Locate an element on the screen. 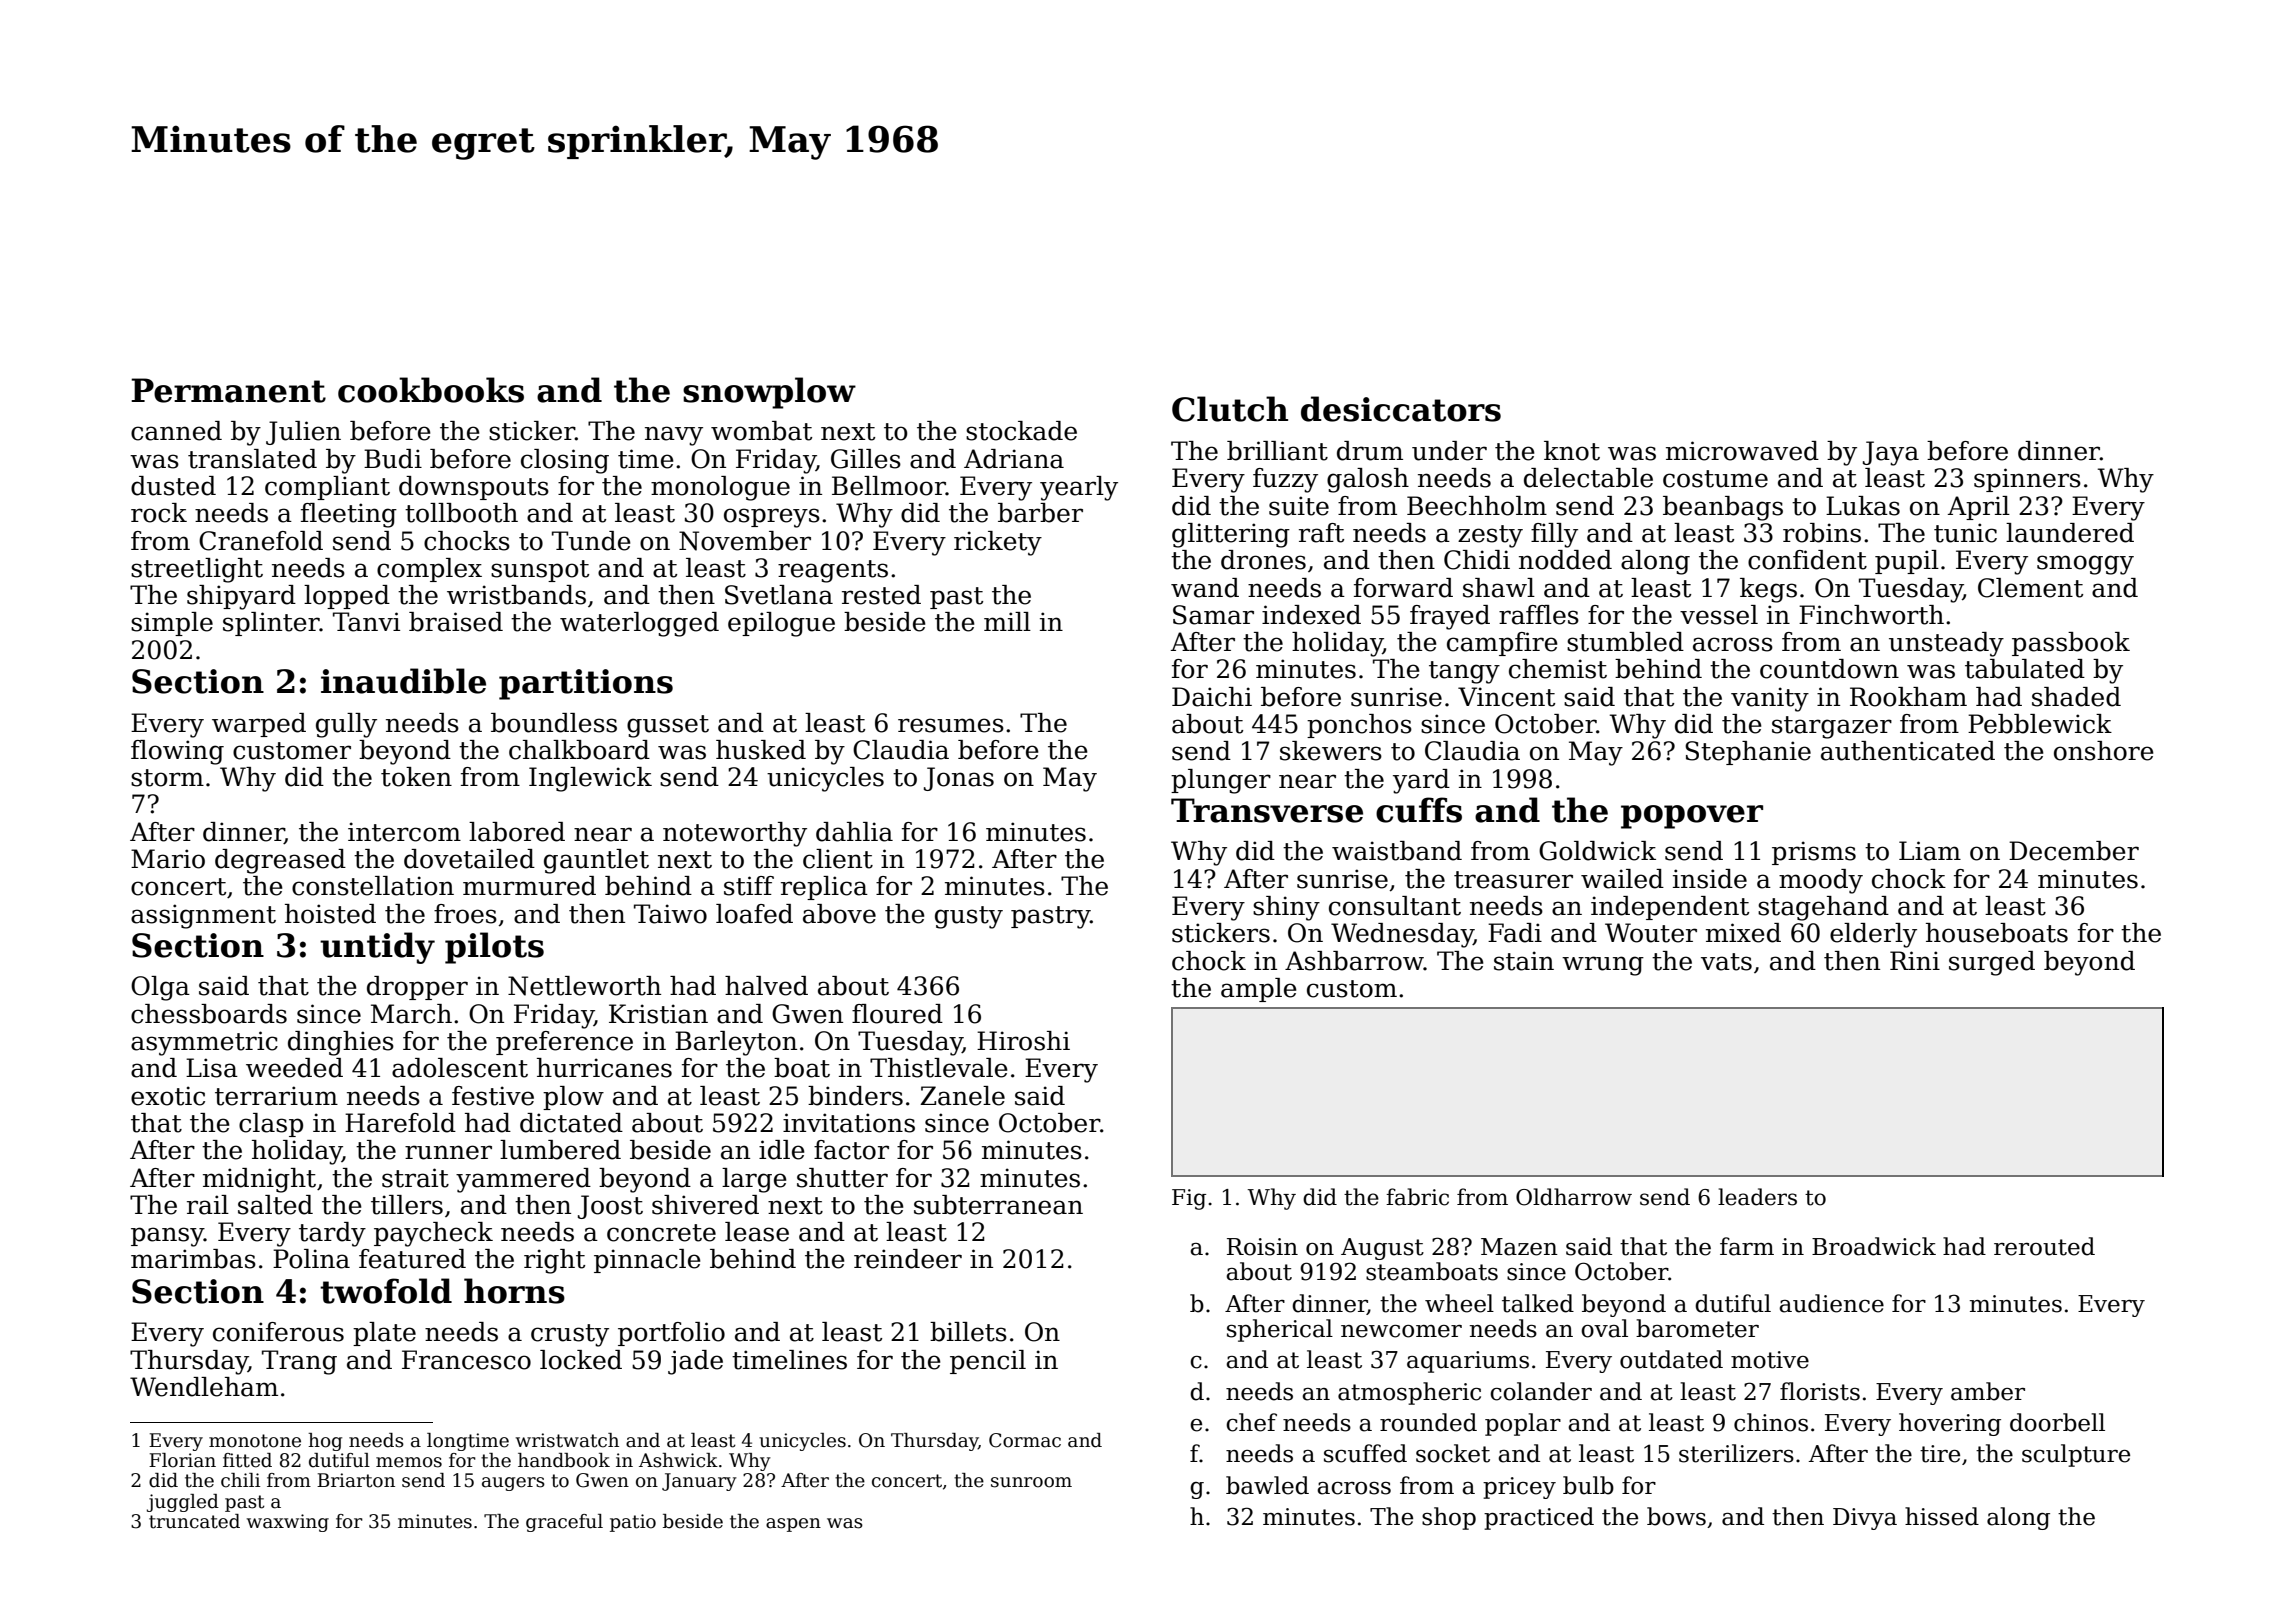 The width and height of the screenshot is (2294, 1622). cookbooks is located at coordinates (431, 390).
